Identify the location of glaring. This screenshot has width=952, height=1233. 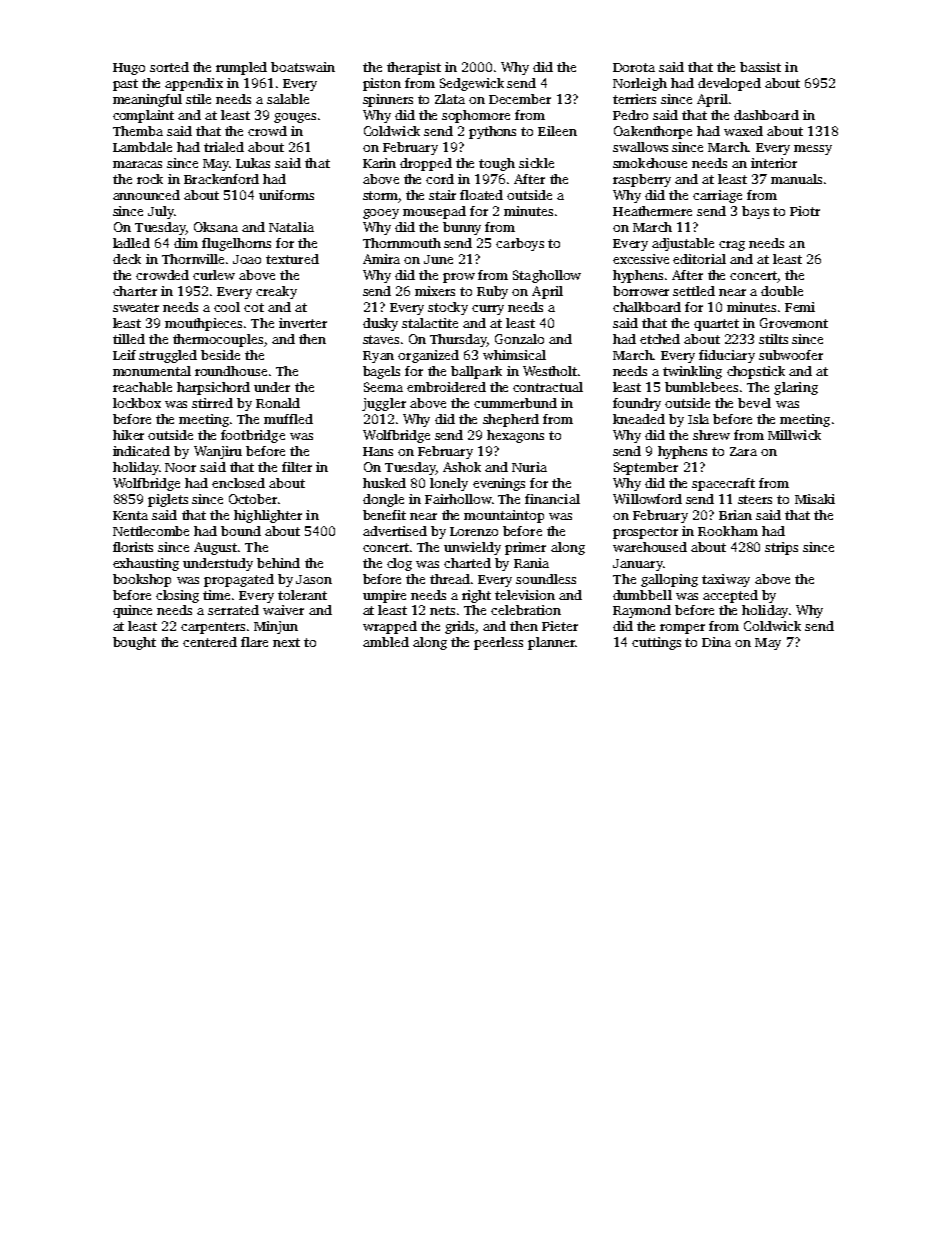
(796, 388).
